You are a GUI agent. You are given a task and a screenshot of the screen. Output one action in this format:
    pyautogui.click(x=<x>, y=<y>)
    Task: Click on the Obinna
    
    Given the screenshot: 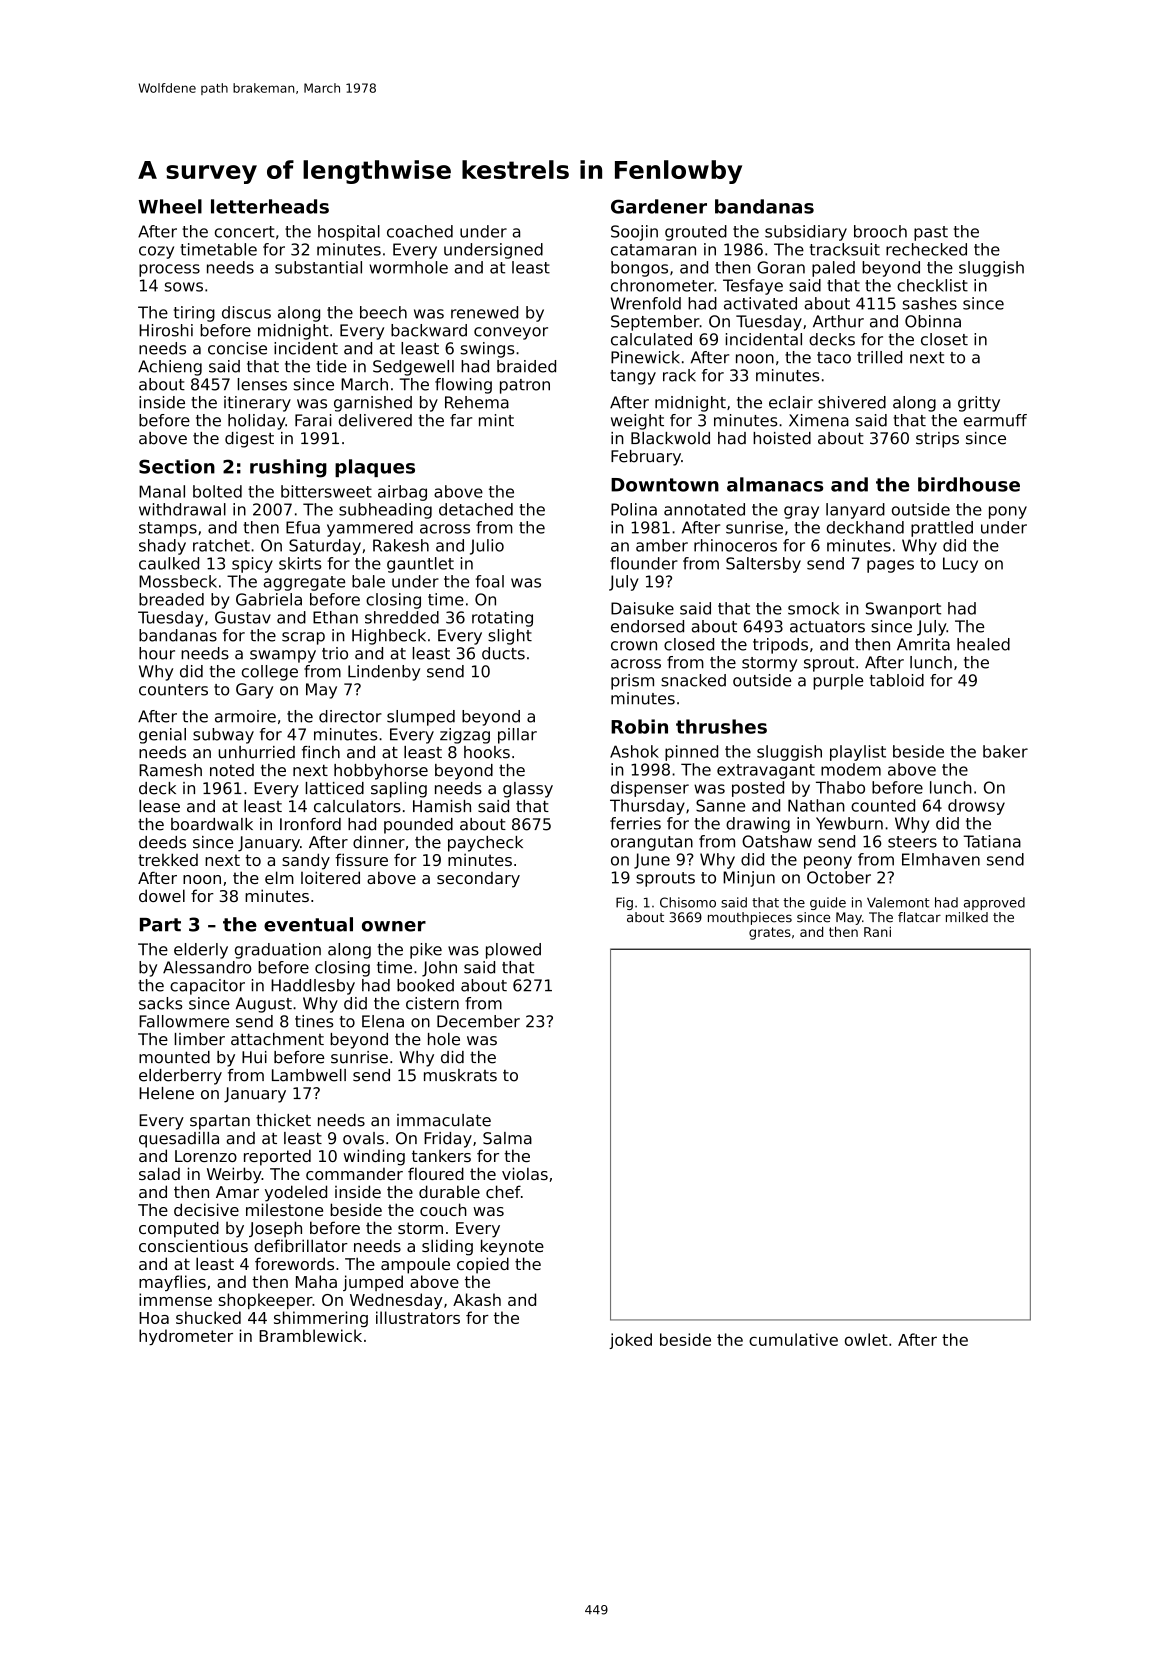 What is the action you would take?
    pyautogui.click(x=933, y=321)
